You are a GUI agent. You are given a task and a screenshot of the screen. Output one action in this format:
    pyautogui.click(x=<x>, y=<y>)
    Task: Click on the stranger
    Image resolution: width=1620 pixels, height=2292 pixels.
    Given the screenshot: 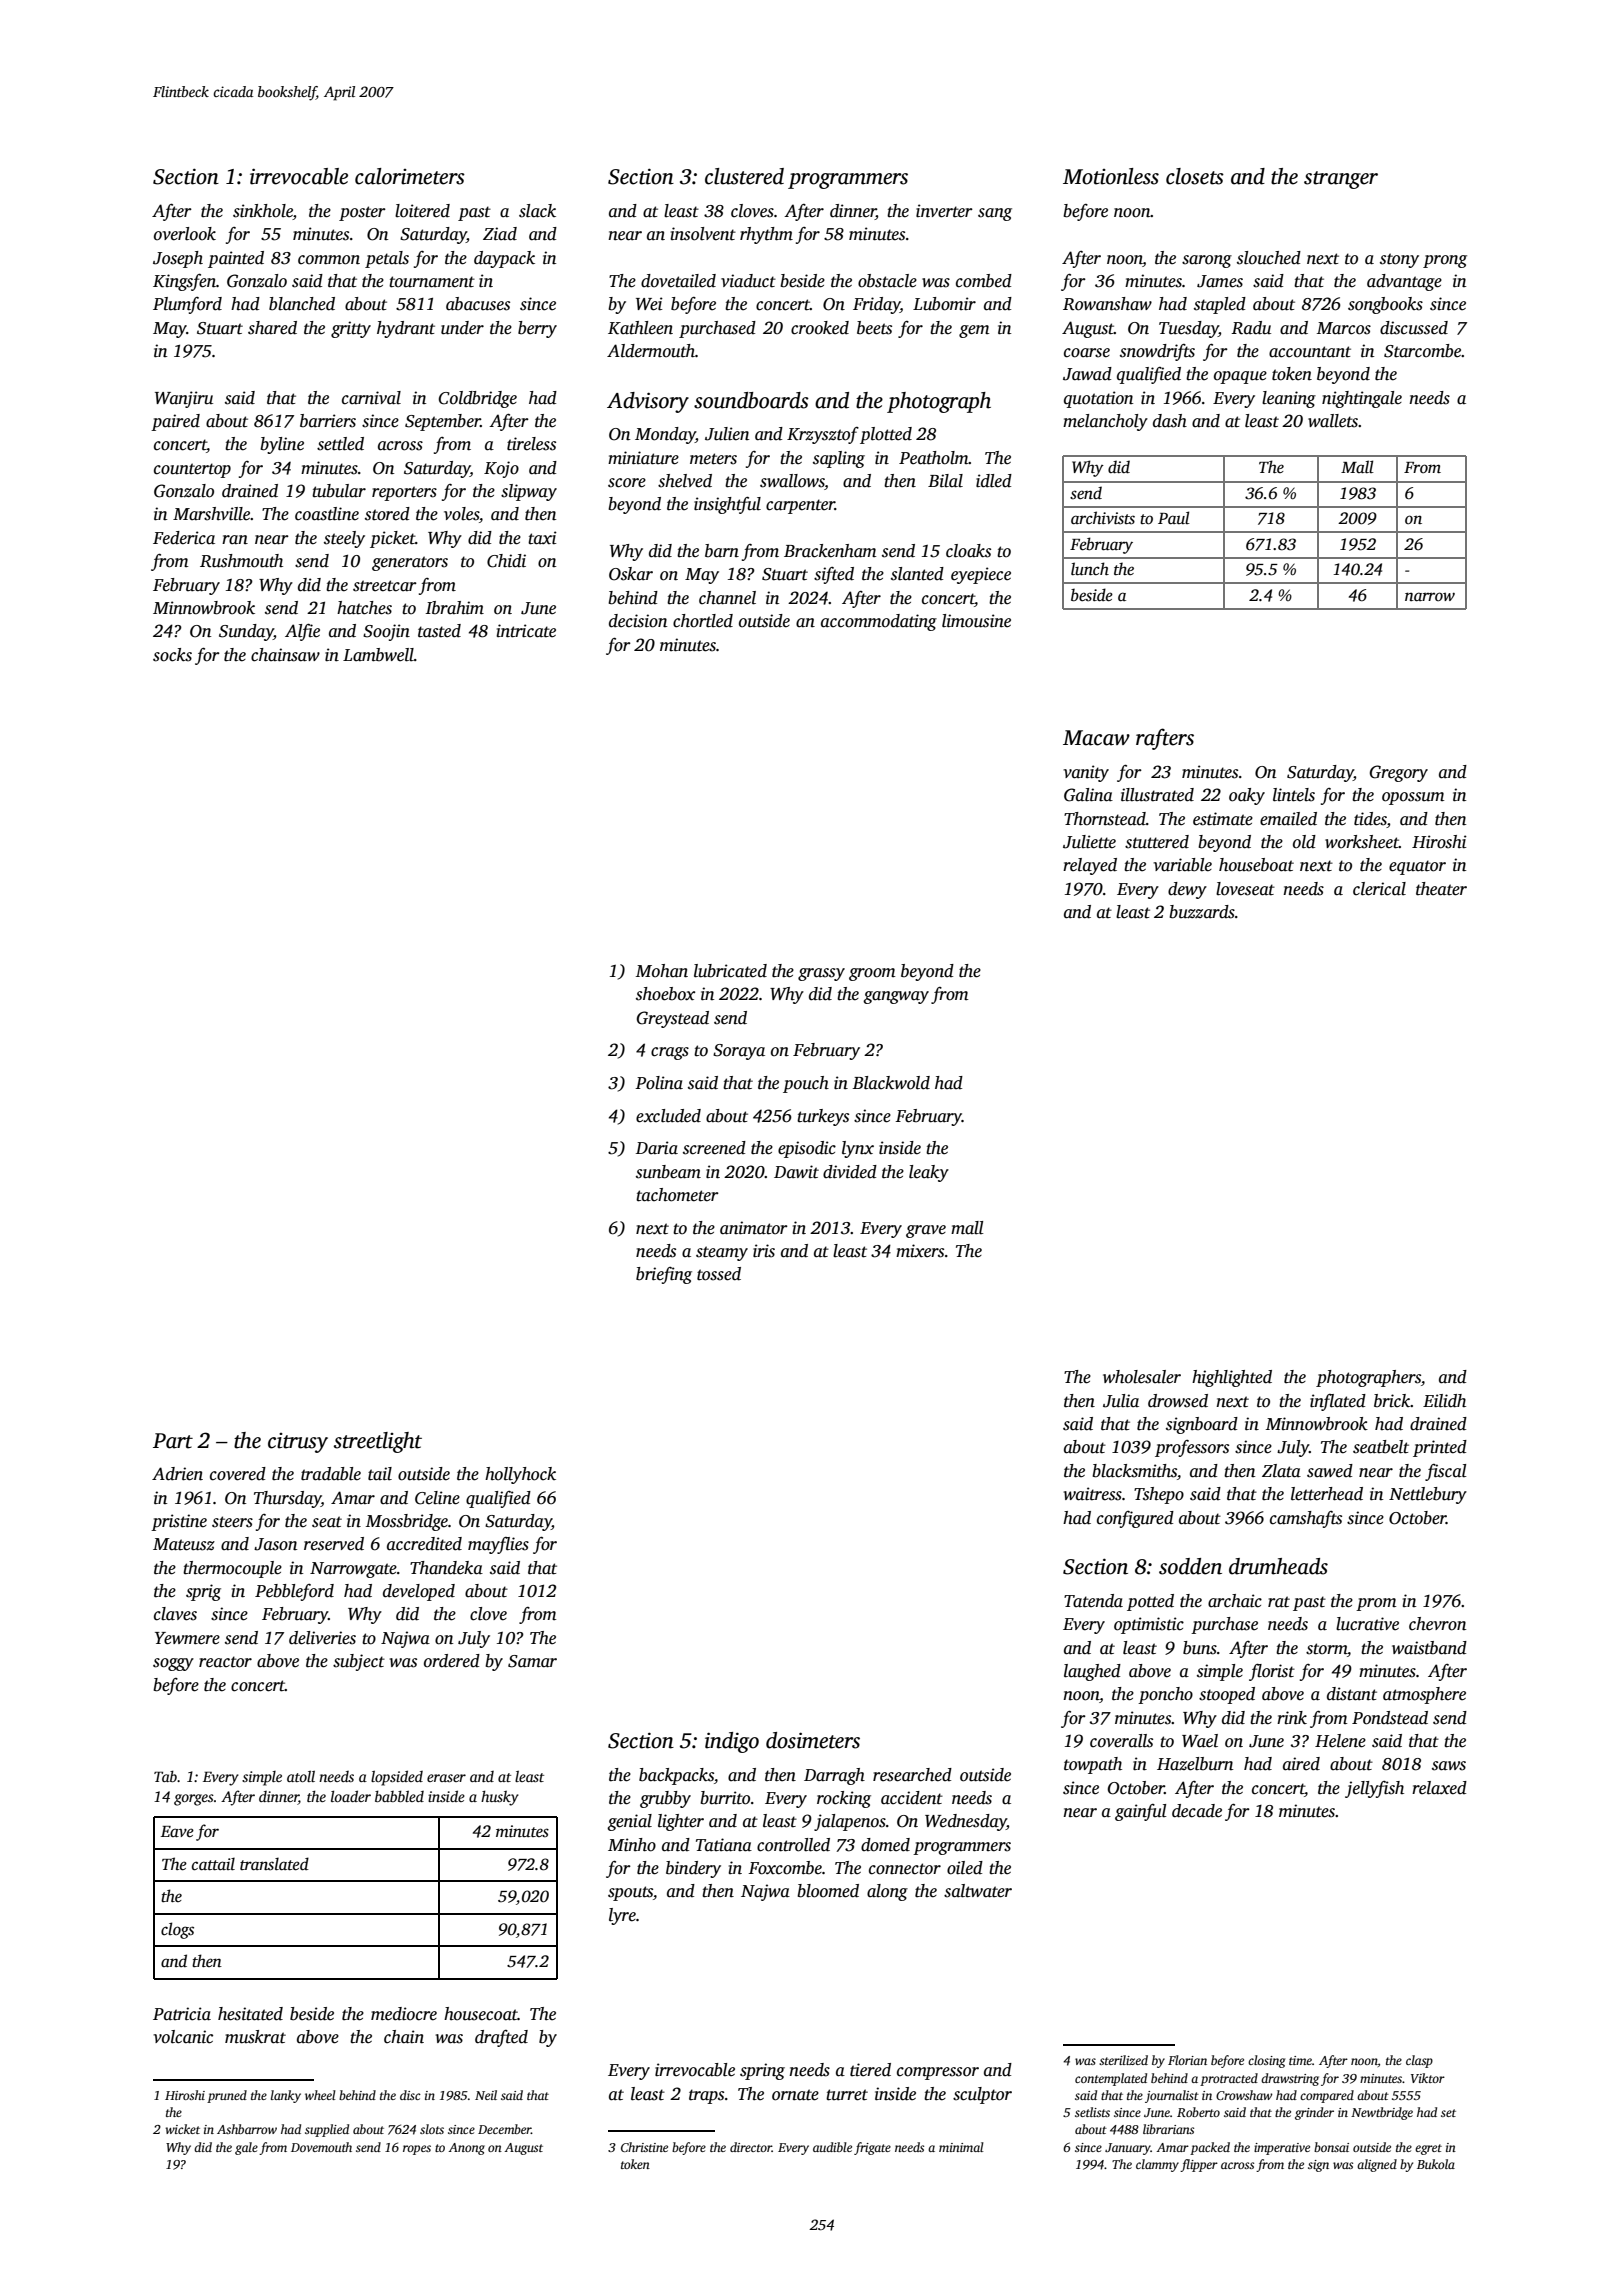 What is the action you would take?
    pyautogui.click(x=1341, y=180)
